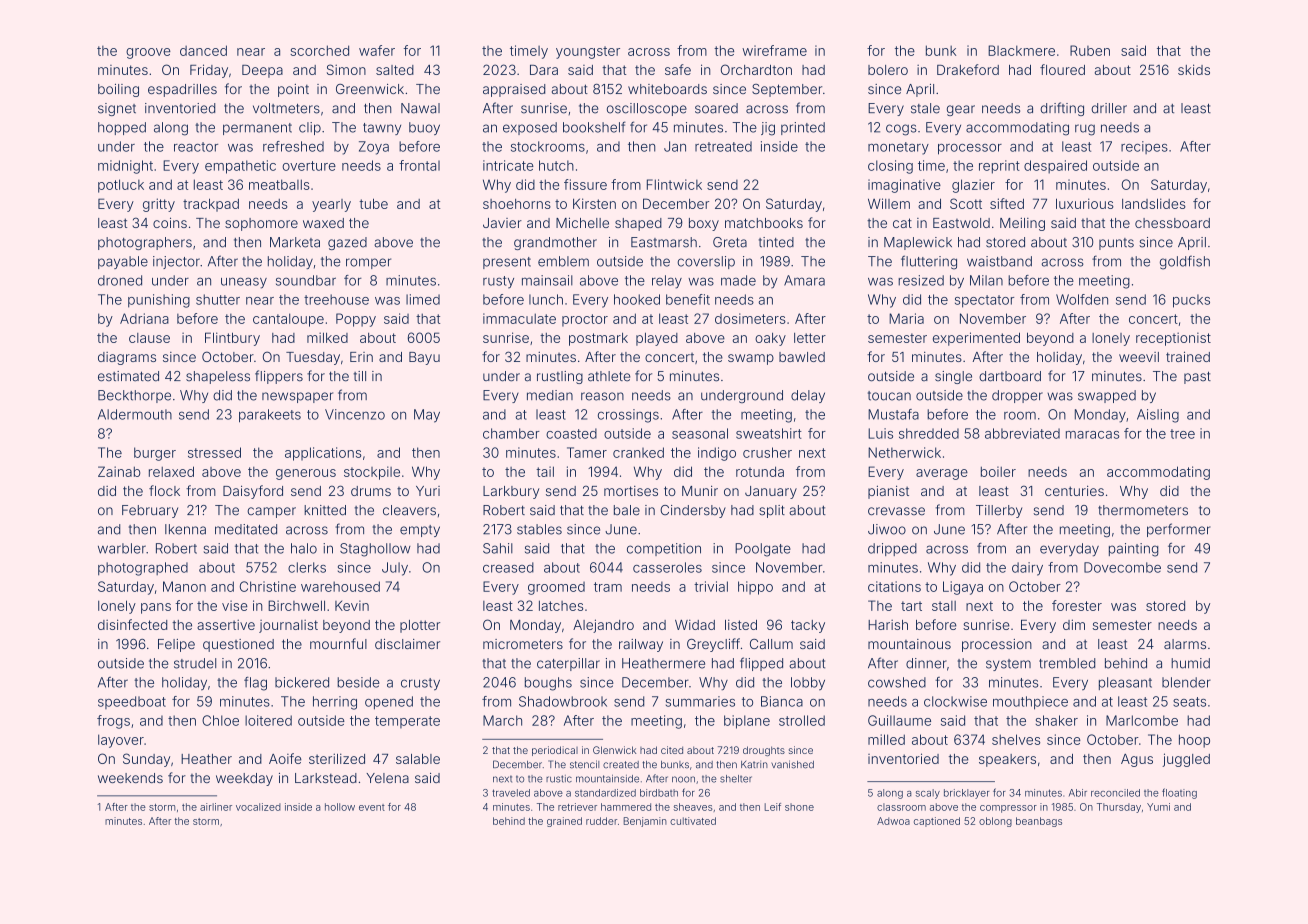  I want to click on weevil, so click(1139, 357).
